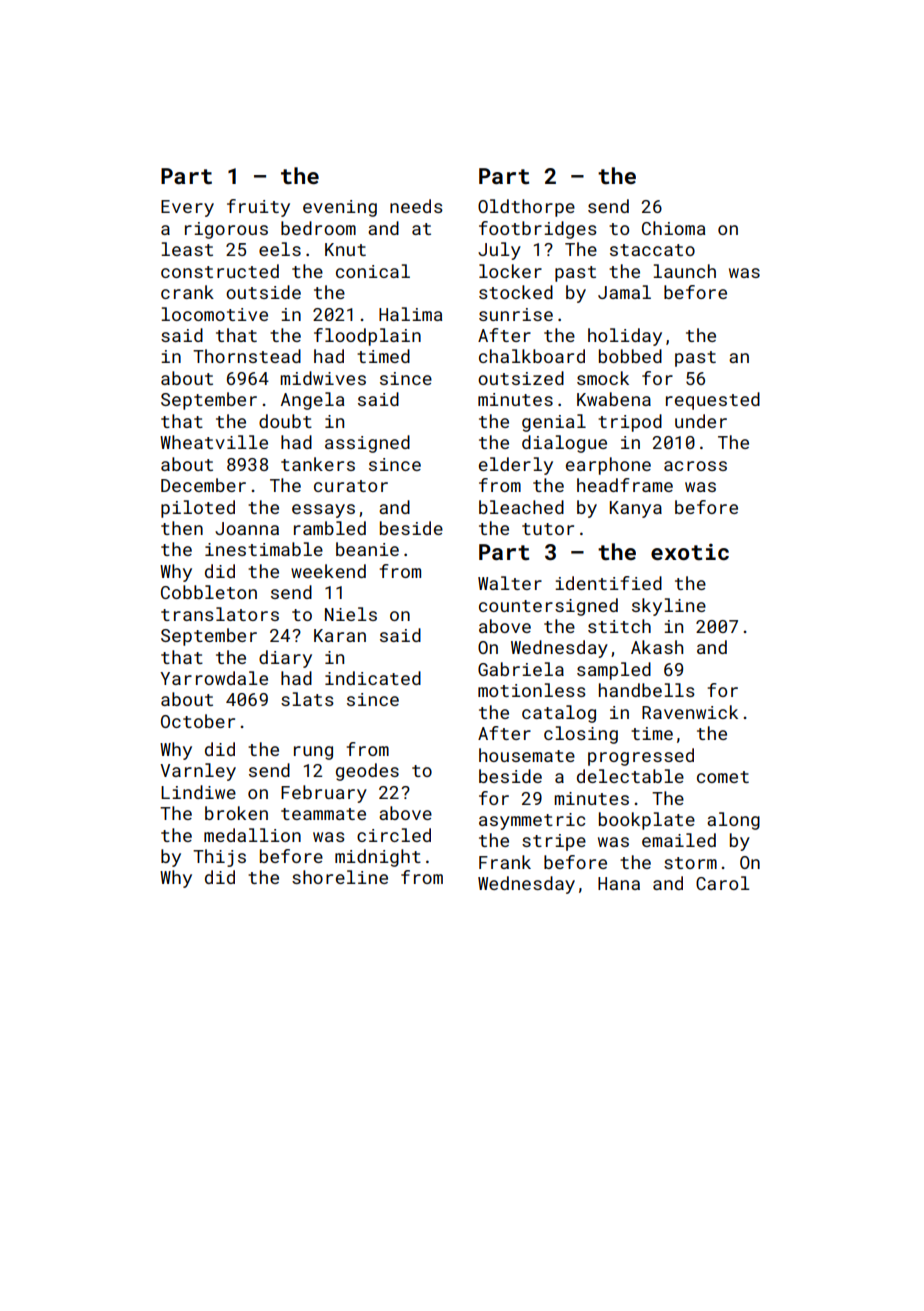 The height and width of the image is (1311, 924). Describe the element at coordinates (263, 292) in the image. I see `outside` at that location.
